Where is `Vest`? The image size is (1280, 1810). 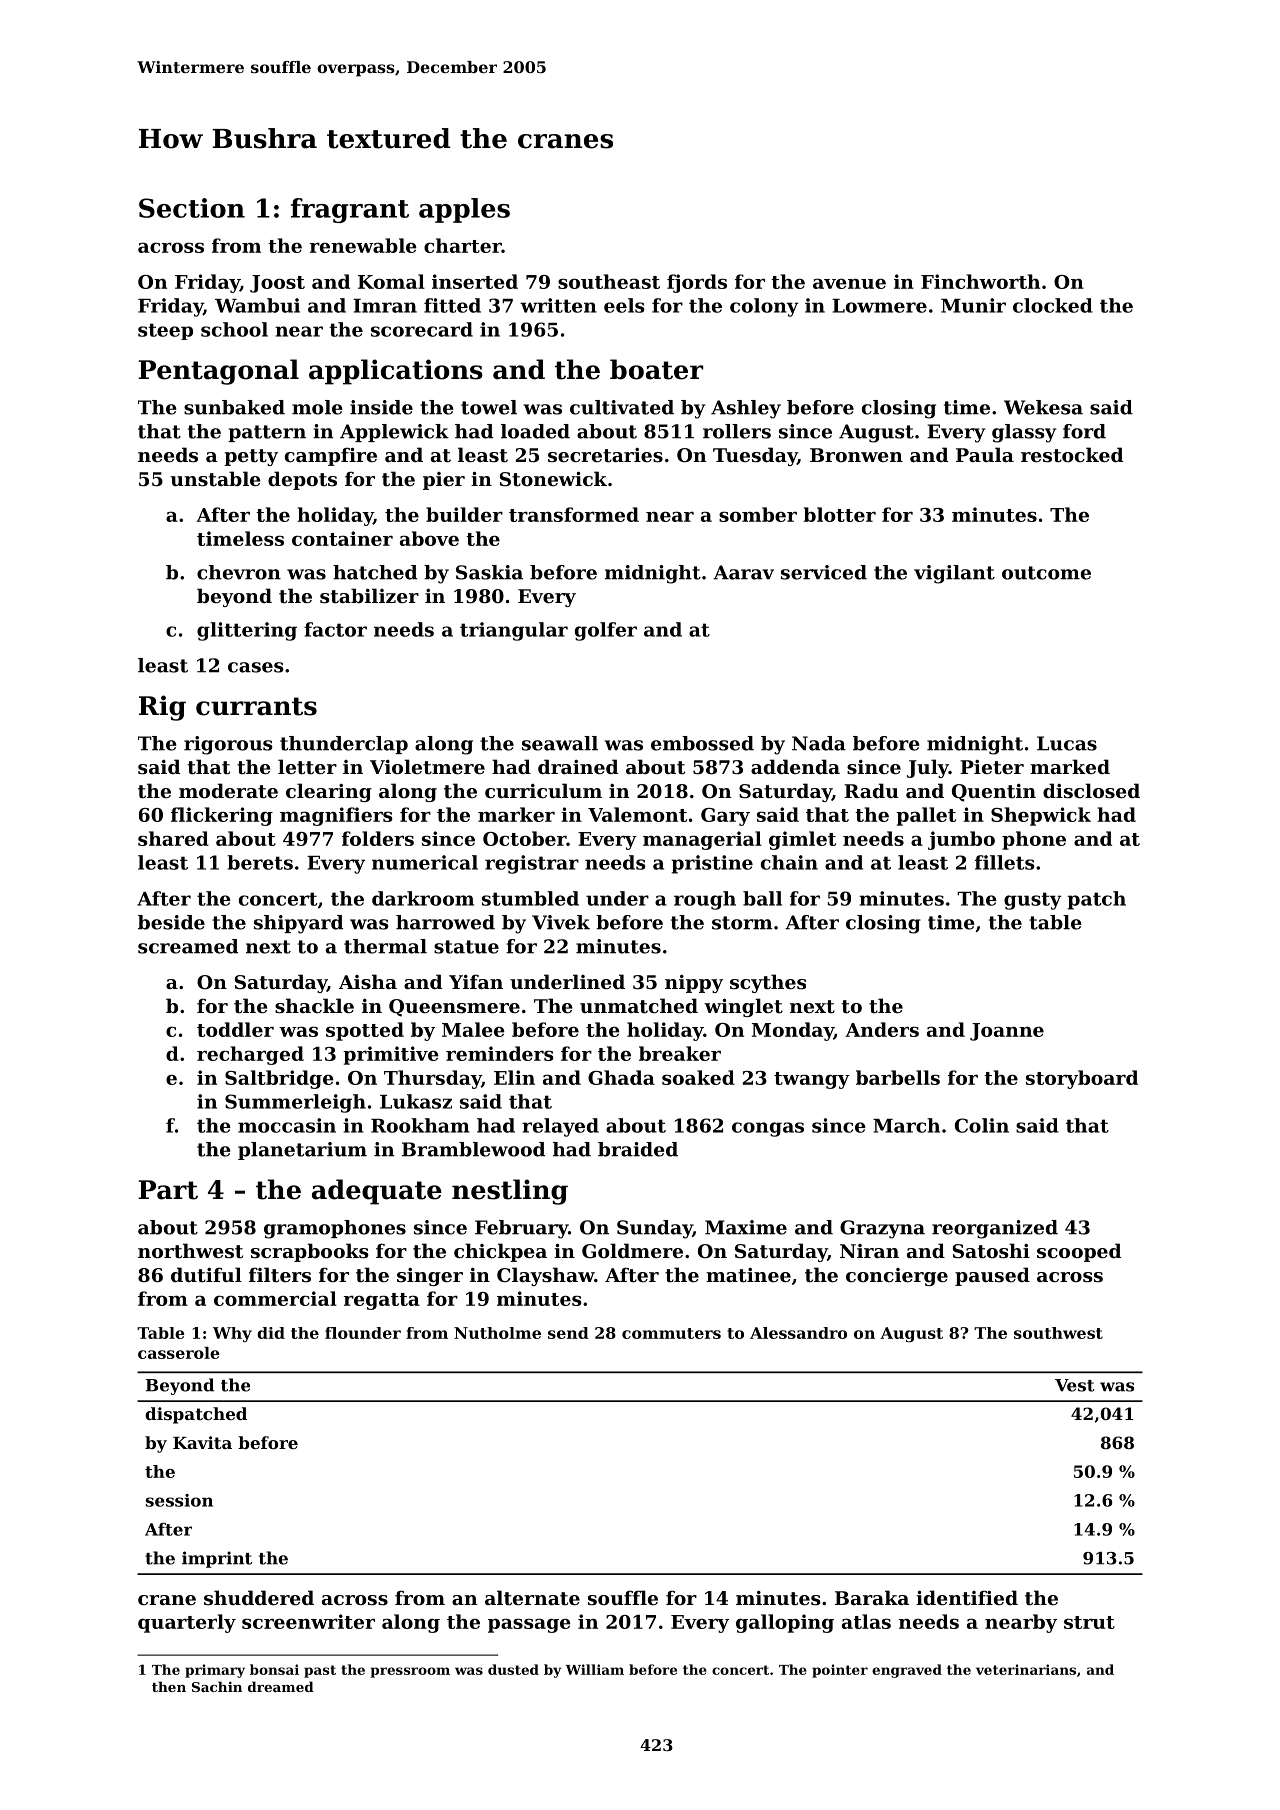
Vest is located at coordinates (1075, 1385).
